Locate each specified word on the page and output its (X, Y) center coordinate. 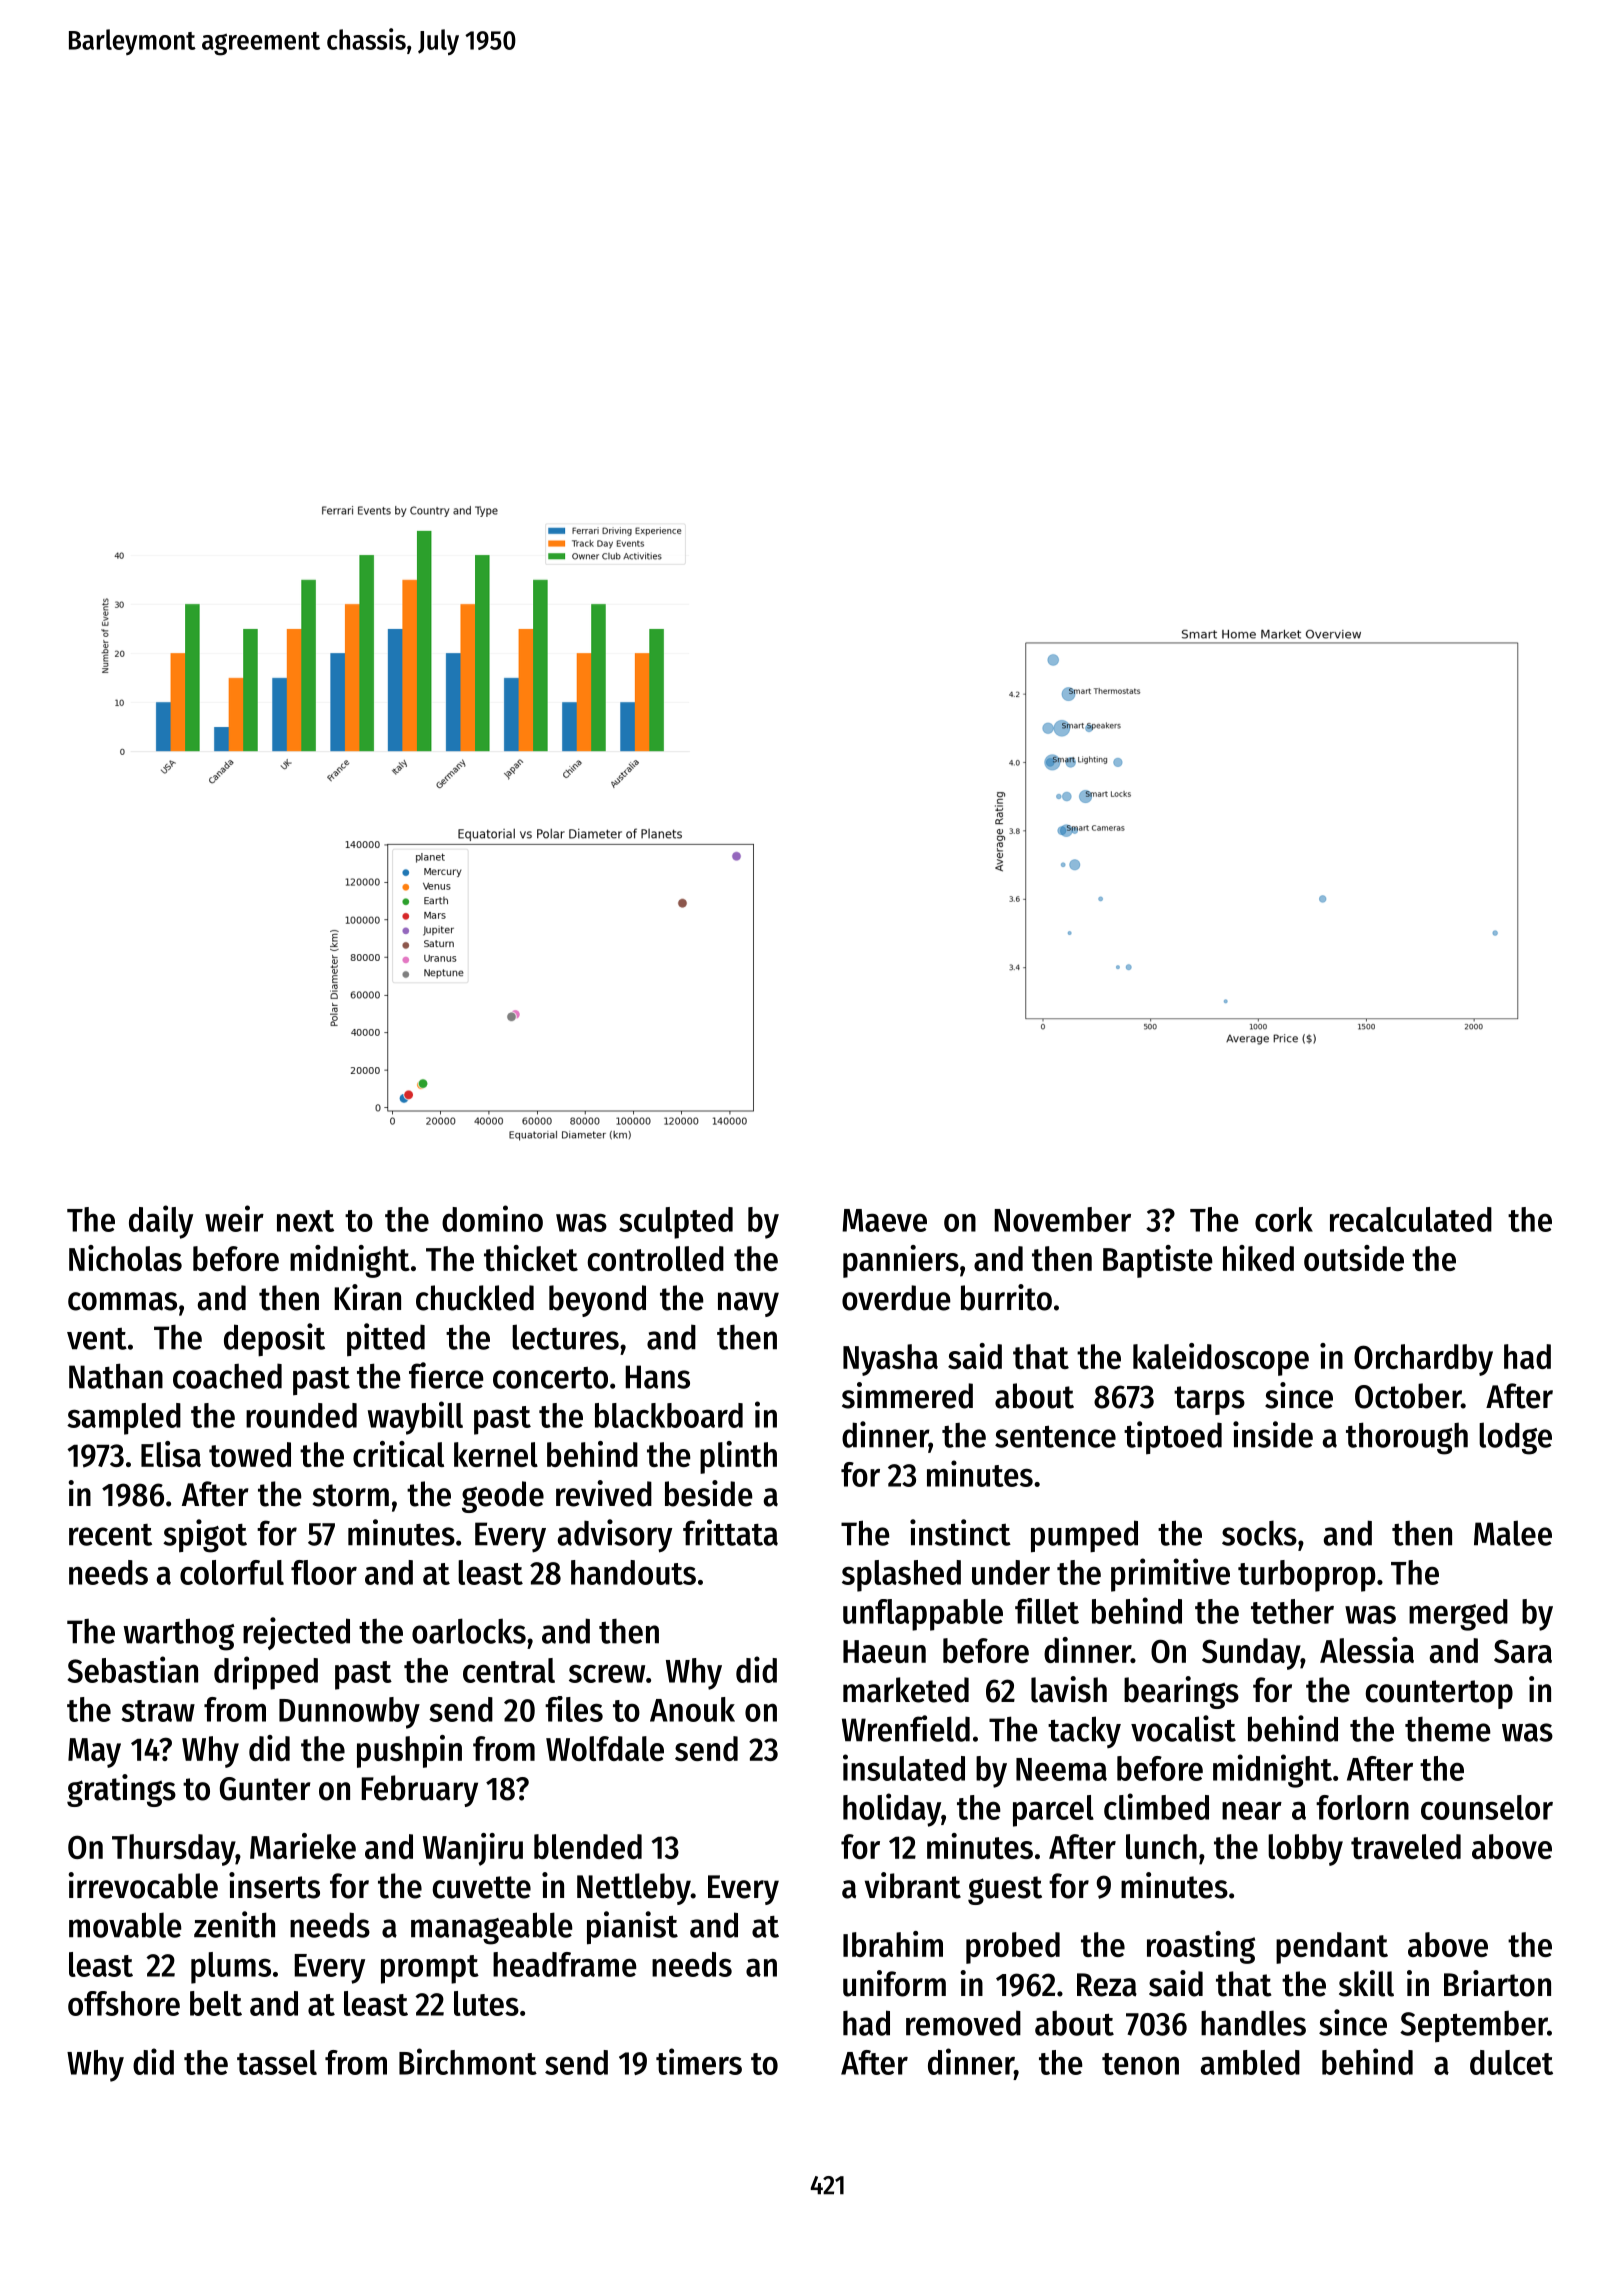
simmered (907, 1395)
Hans (657, 1377)
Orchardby (1423, 1360)
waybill (415, 1418)
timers (699, 2061)
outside (1354, 1258)
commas (122, 1301)
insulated (904, 1767)
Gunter (265, 1789)
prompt (430, 1969)
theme (1448, 1729)
